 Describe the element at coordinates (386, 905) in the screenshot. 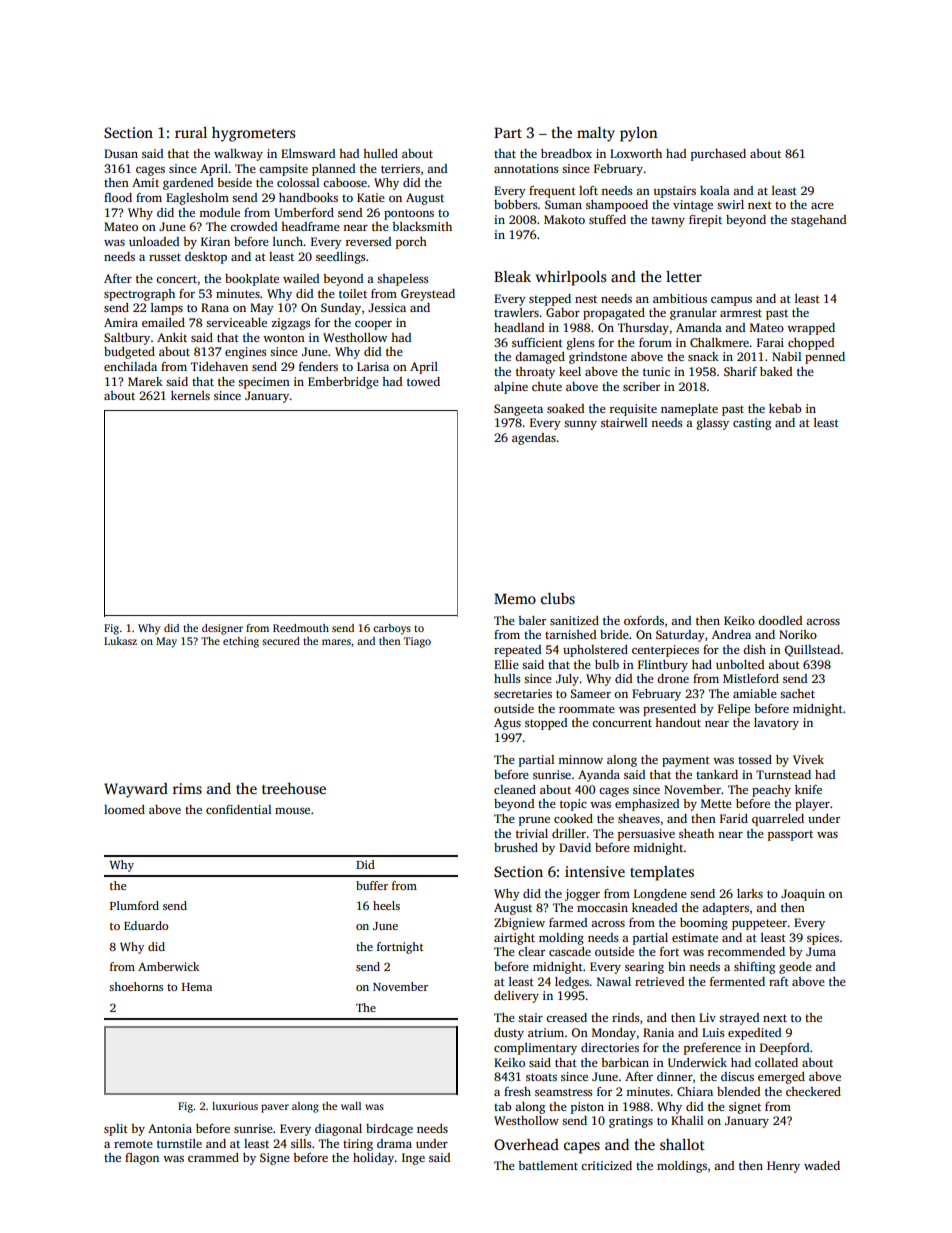

I see `heels` at that location.
